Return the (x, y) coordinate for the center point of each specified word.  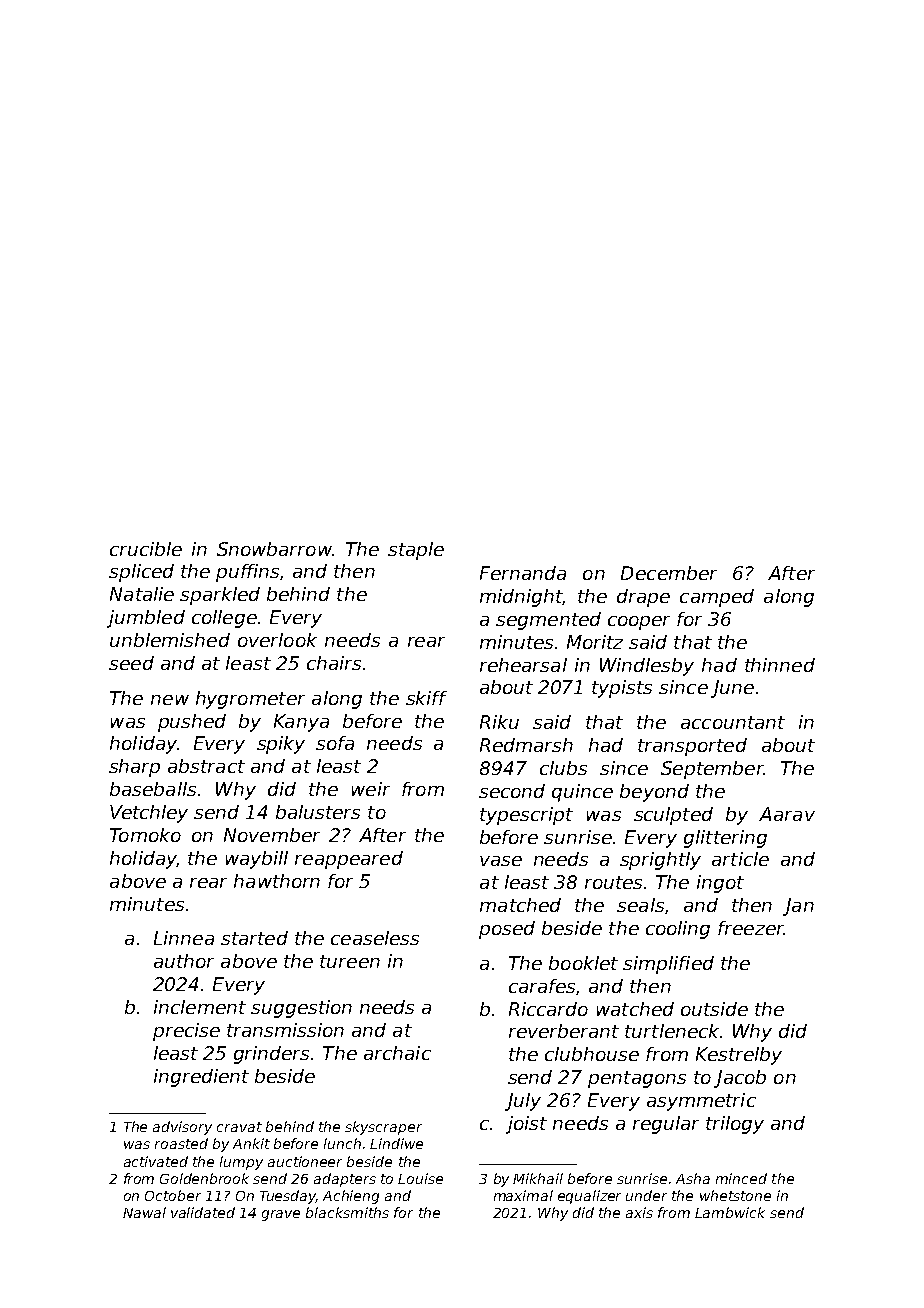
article (740, 859)
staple (416, 551)
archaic (397, 1053)
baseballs (153, 789)
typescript (526, 816)
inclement (200, 1007)
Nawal (144, 1212)
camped (717, 598)
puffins (247, 573)
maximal (523, 1195)
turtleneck (672, 1031)
